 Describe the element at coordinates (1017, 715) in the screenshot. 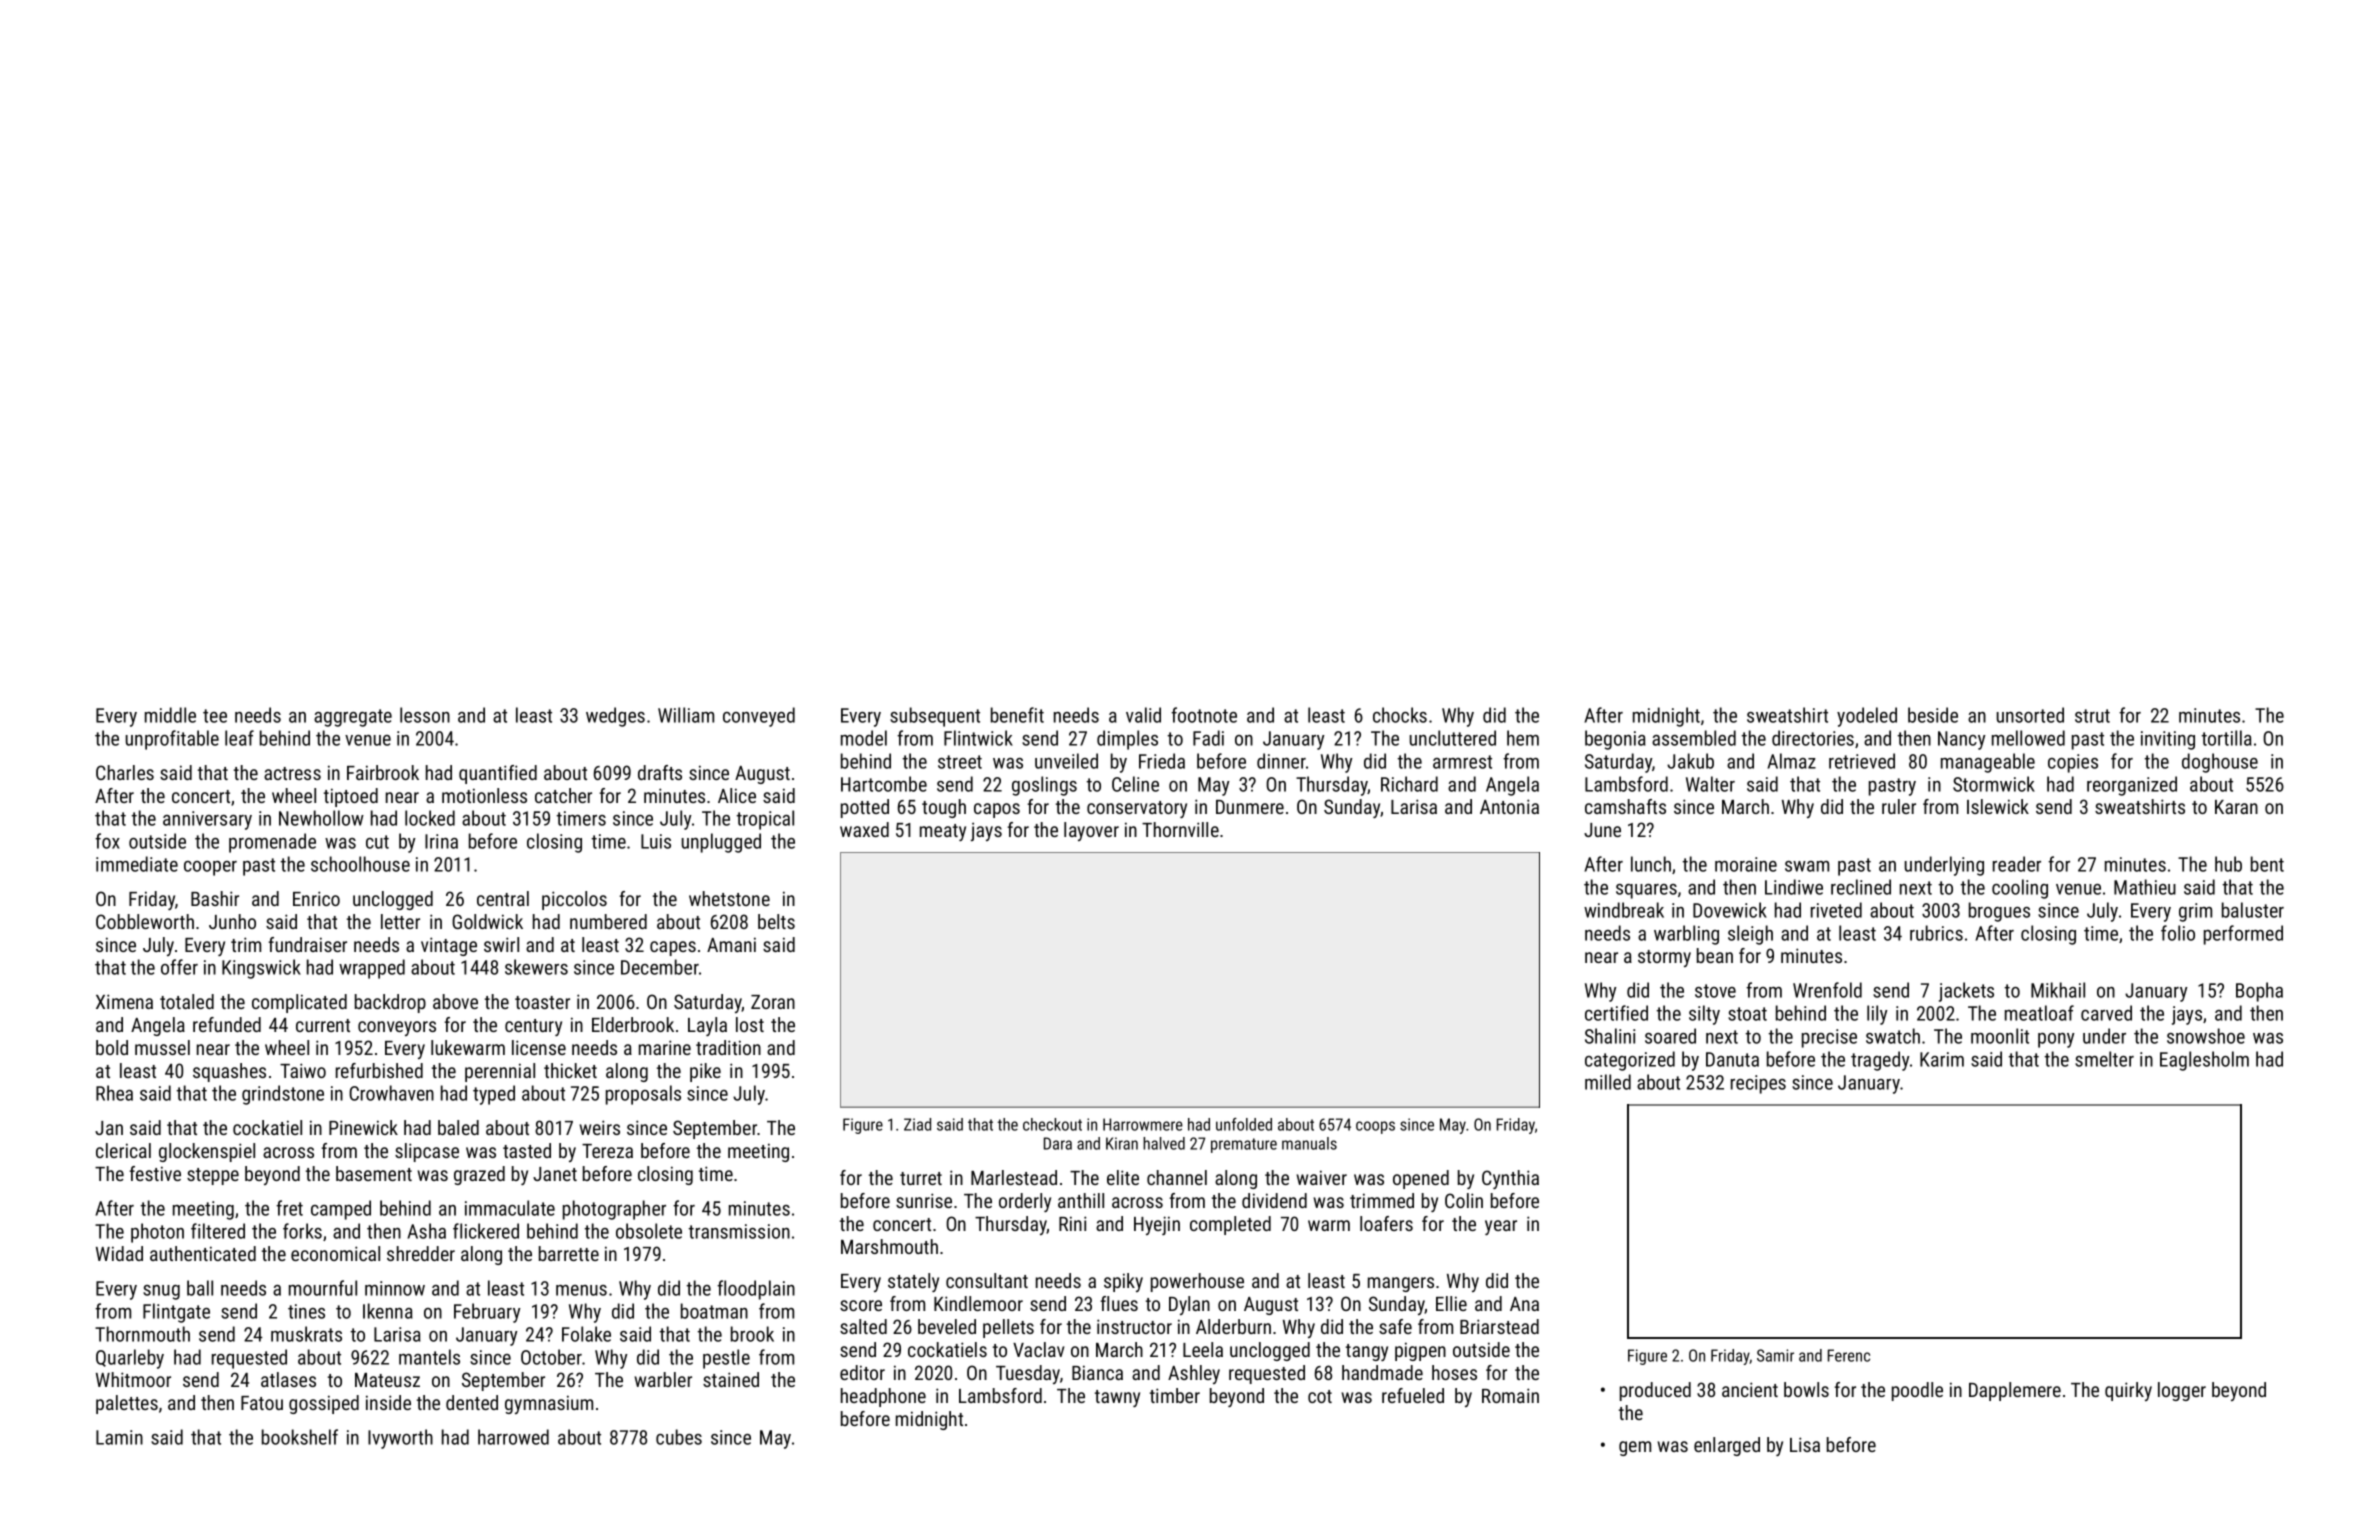

I see `benefit` at that location.
